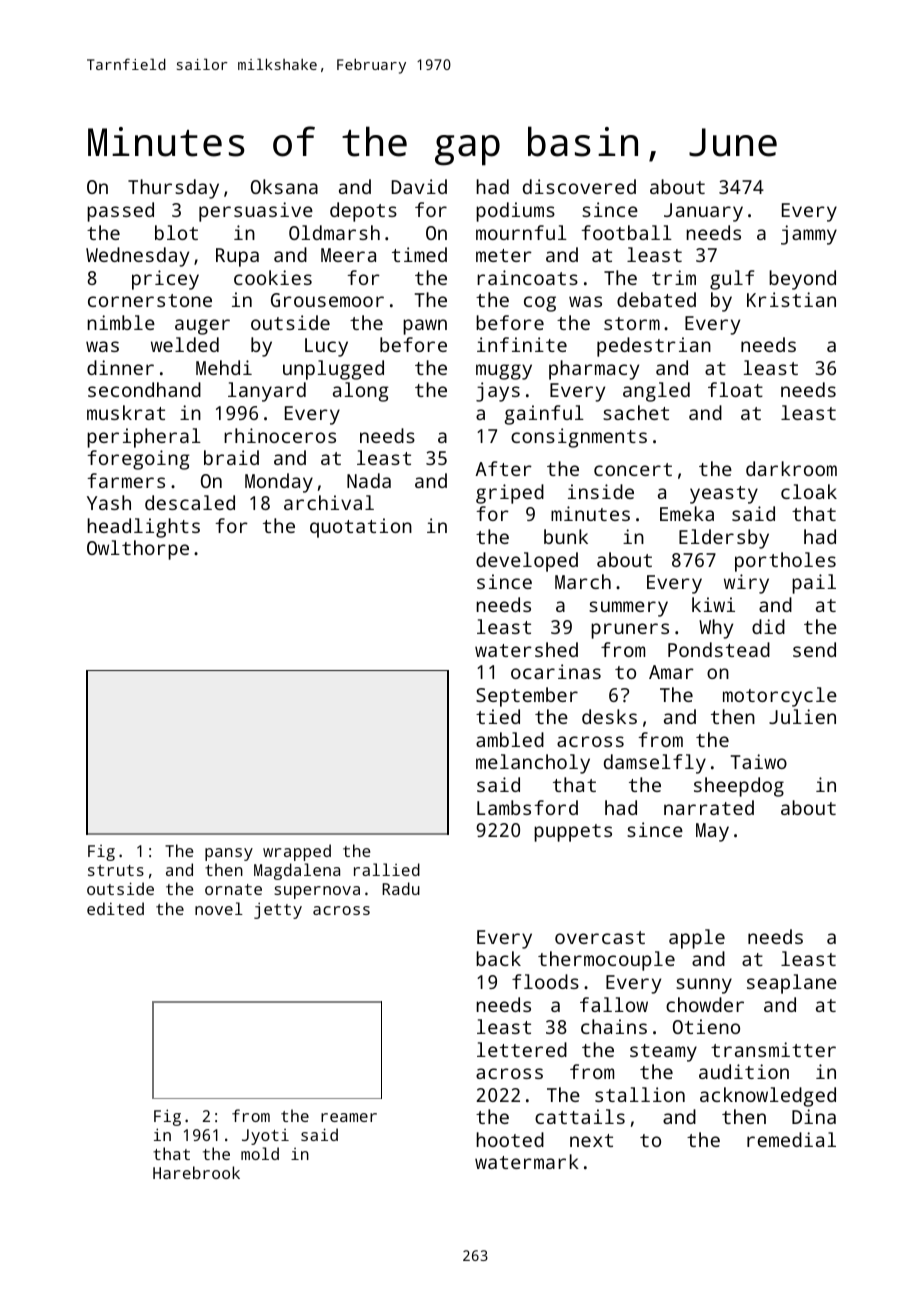  What do you see at coordinates (349, 1117) in the image?
I see `reamer` at bounding box center [349, 1117].
